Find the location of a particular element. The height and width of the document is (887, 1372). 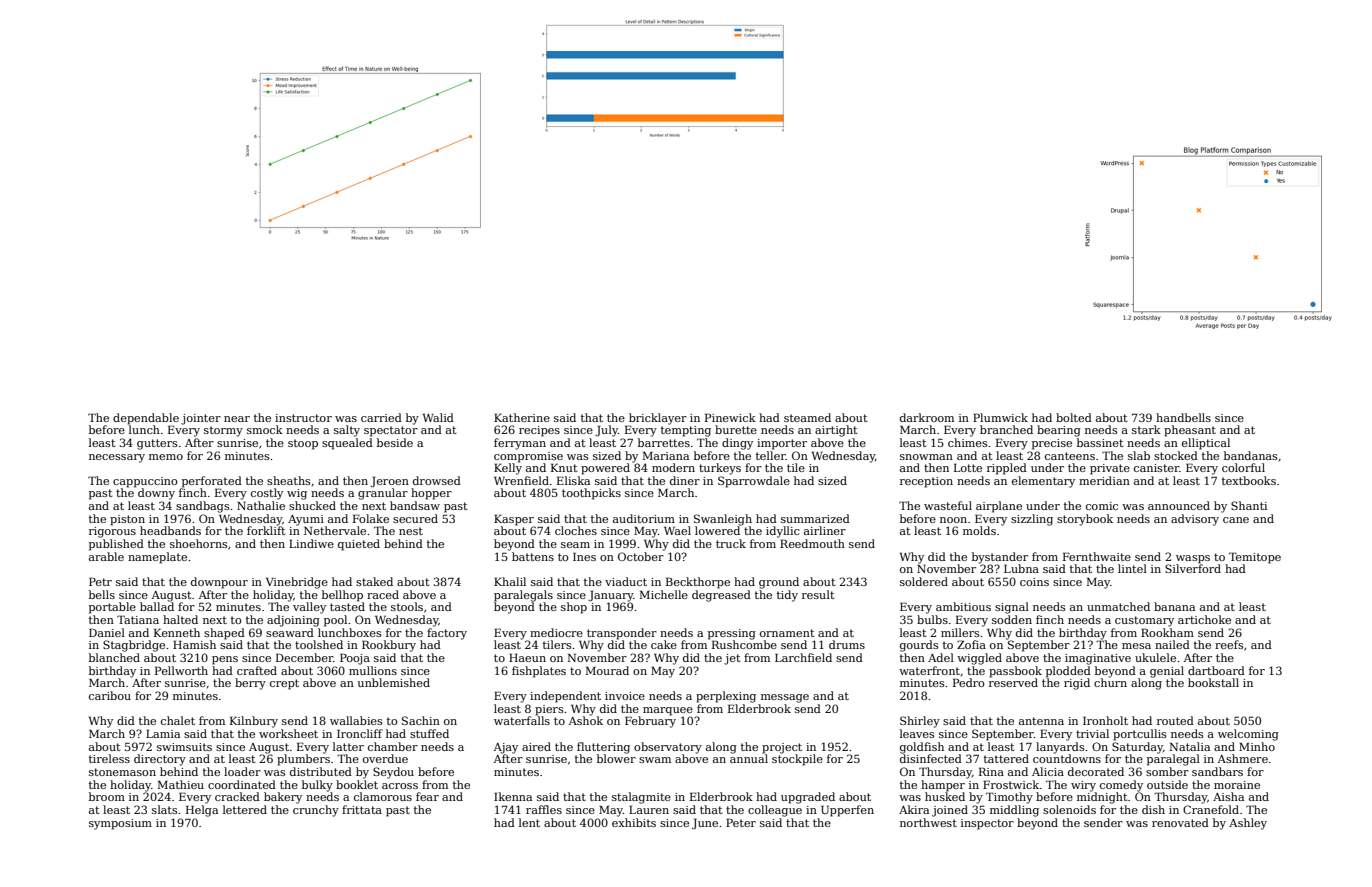

degreased is located at coordinates (721, 596).
